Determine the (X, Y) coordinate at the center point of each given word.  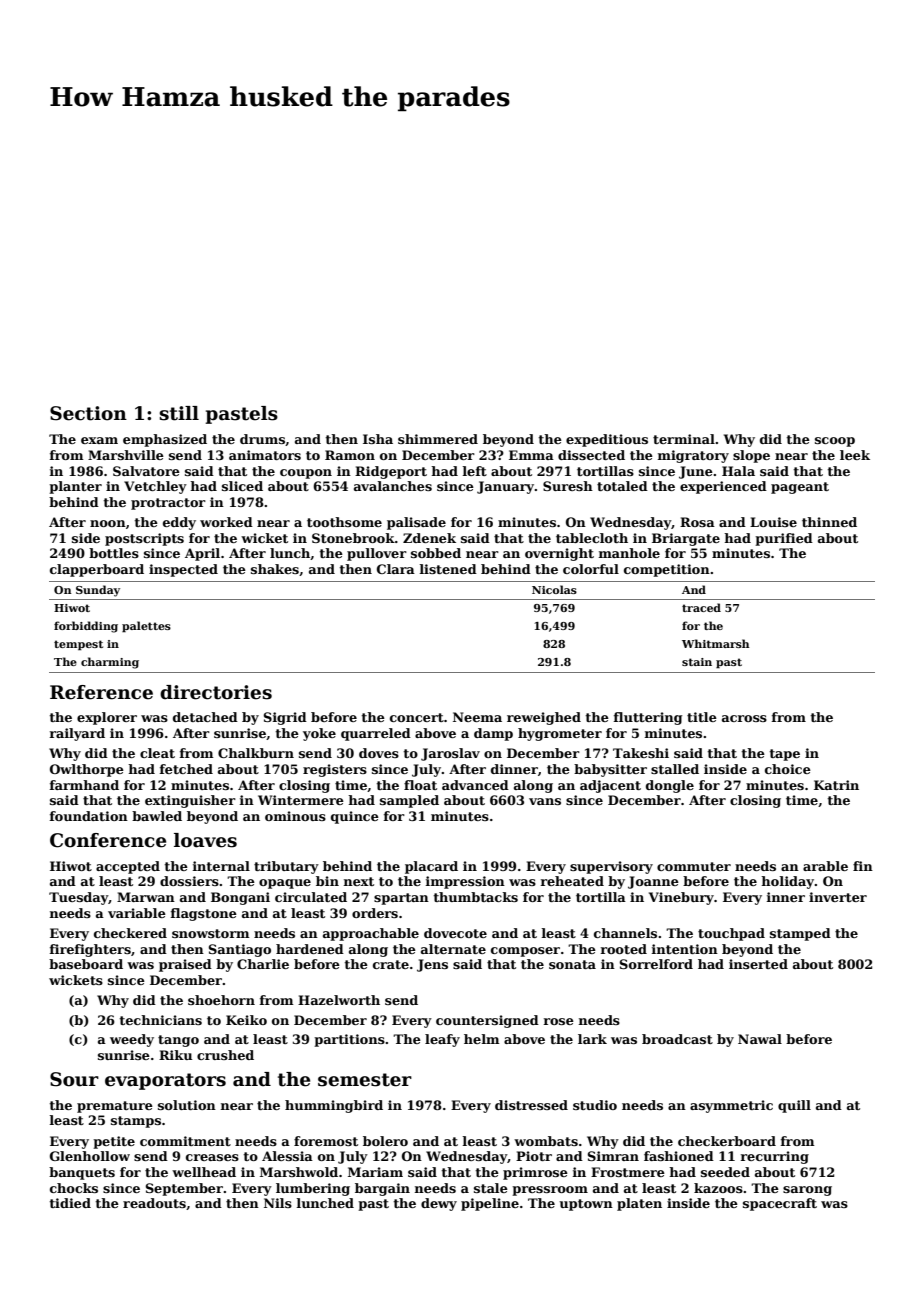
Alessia (287, 1156)
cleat (157, 753)
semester (365, 1080)
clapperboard (97, 570)
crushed (225, 1055)
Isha (378, 439)
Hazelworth (339, 1000)
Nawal (760, 1039)
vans (545, 801)
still (179, 413)
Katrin (836, 785)
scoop (835, 442)
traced (701, 607)
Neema (477, 717)
